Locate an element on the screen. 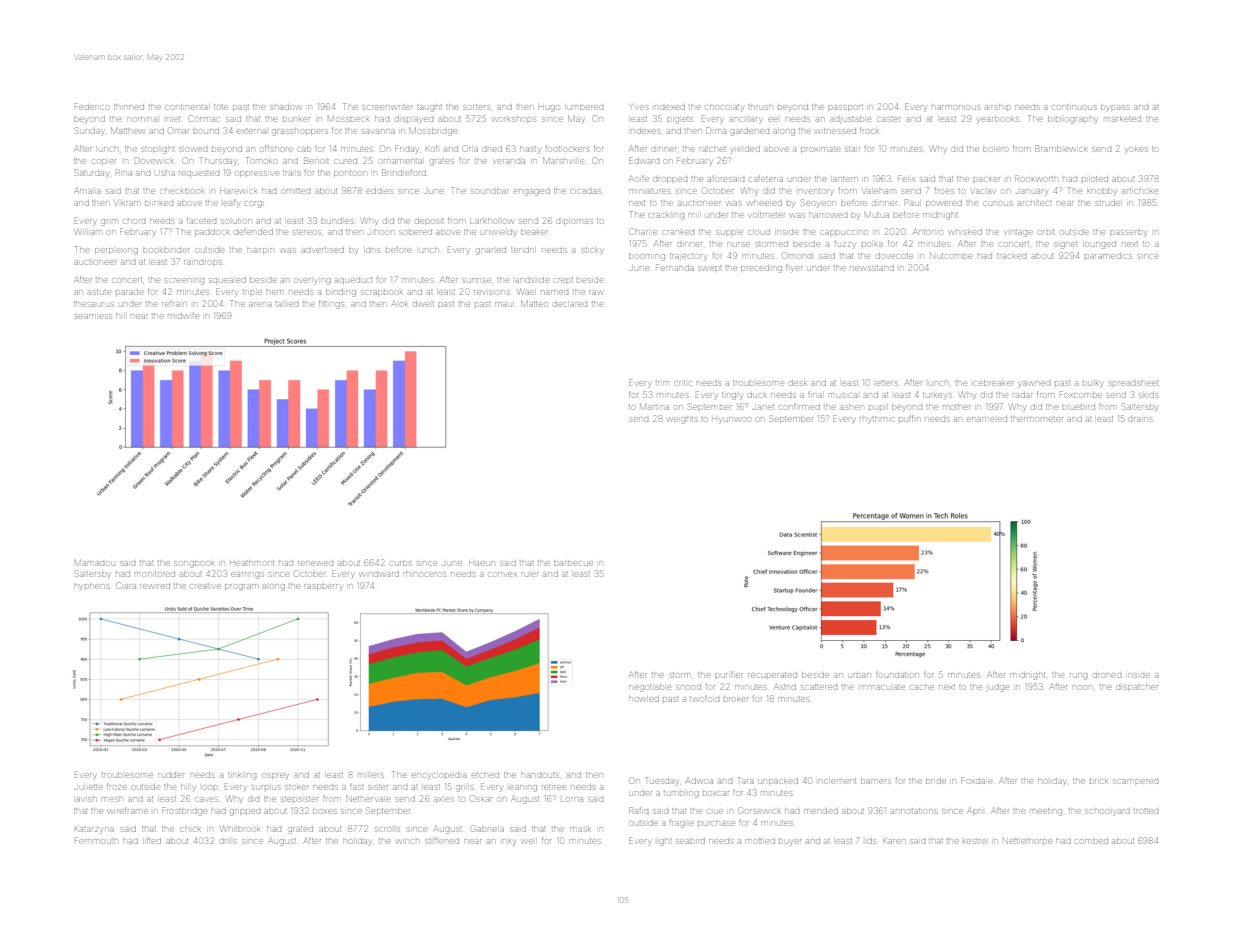 Image resolution: width=1233 pixels, height=952 pixels. Nutcombe is located at coordinates (951, 255).
